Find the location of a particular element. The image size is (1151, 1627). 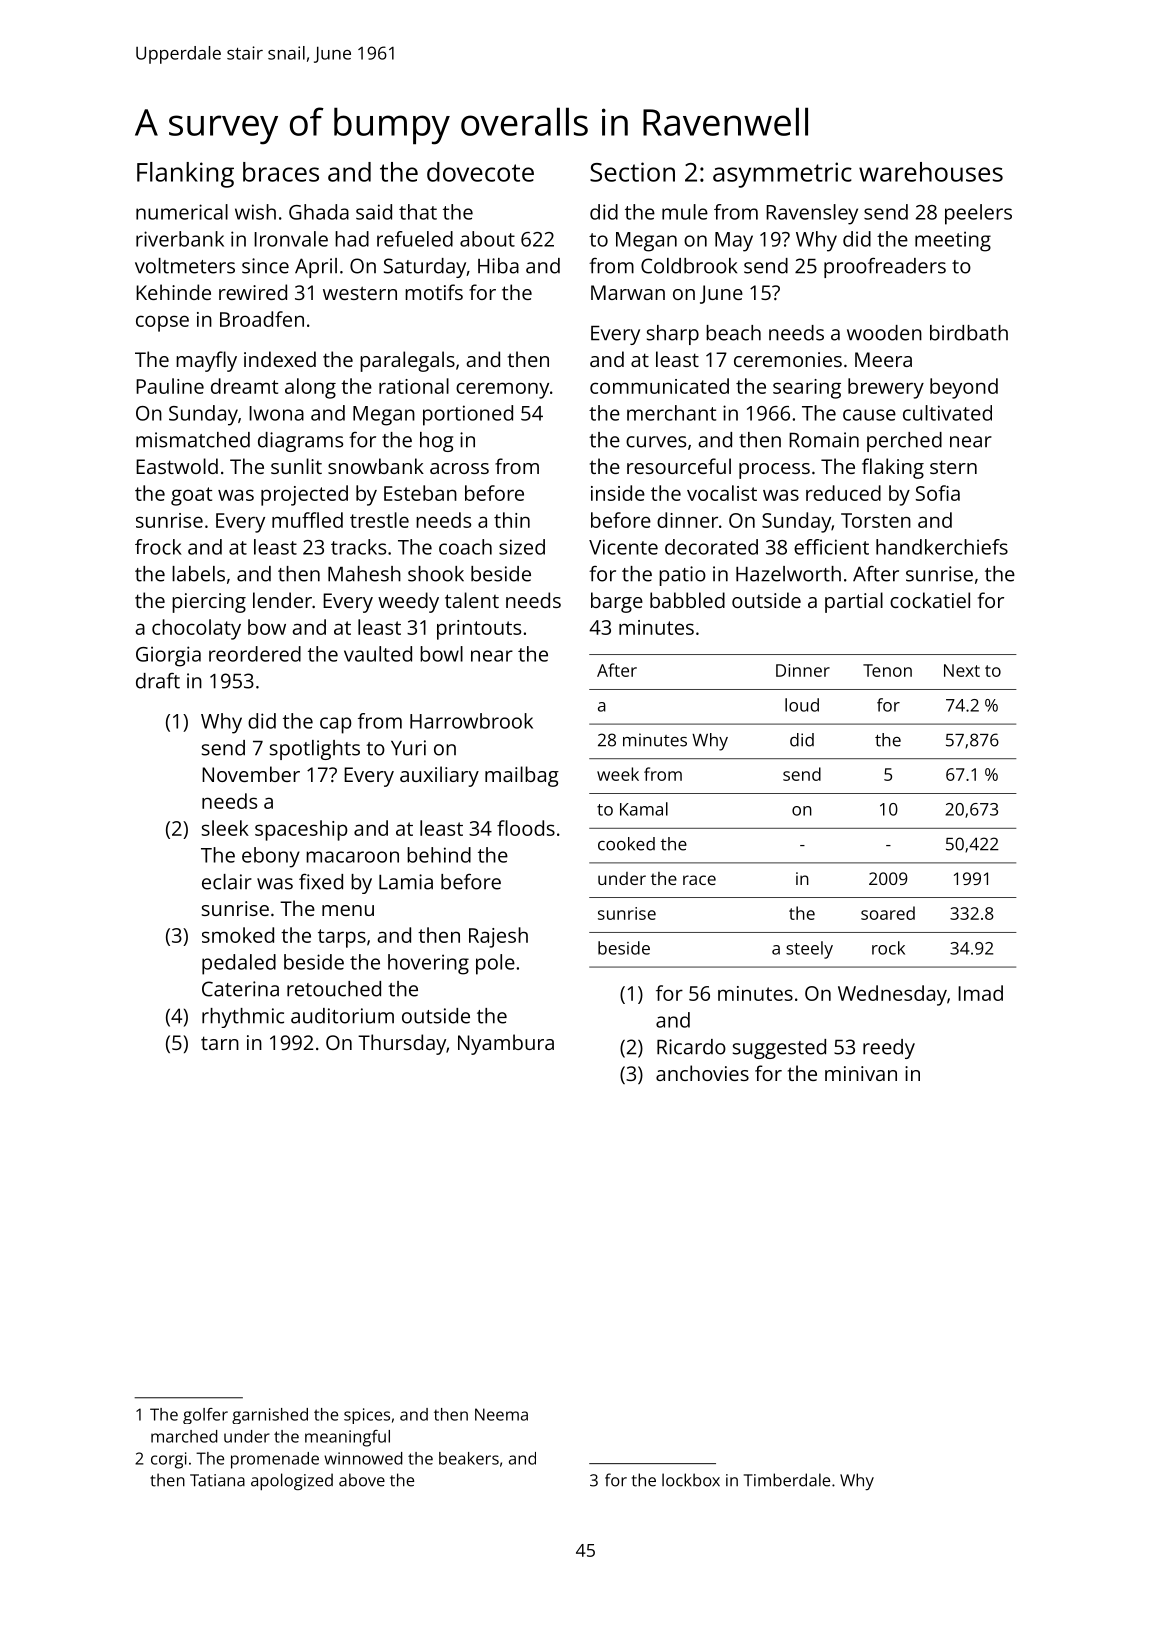

Section is located at coordinates (632, 172).
